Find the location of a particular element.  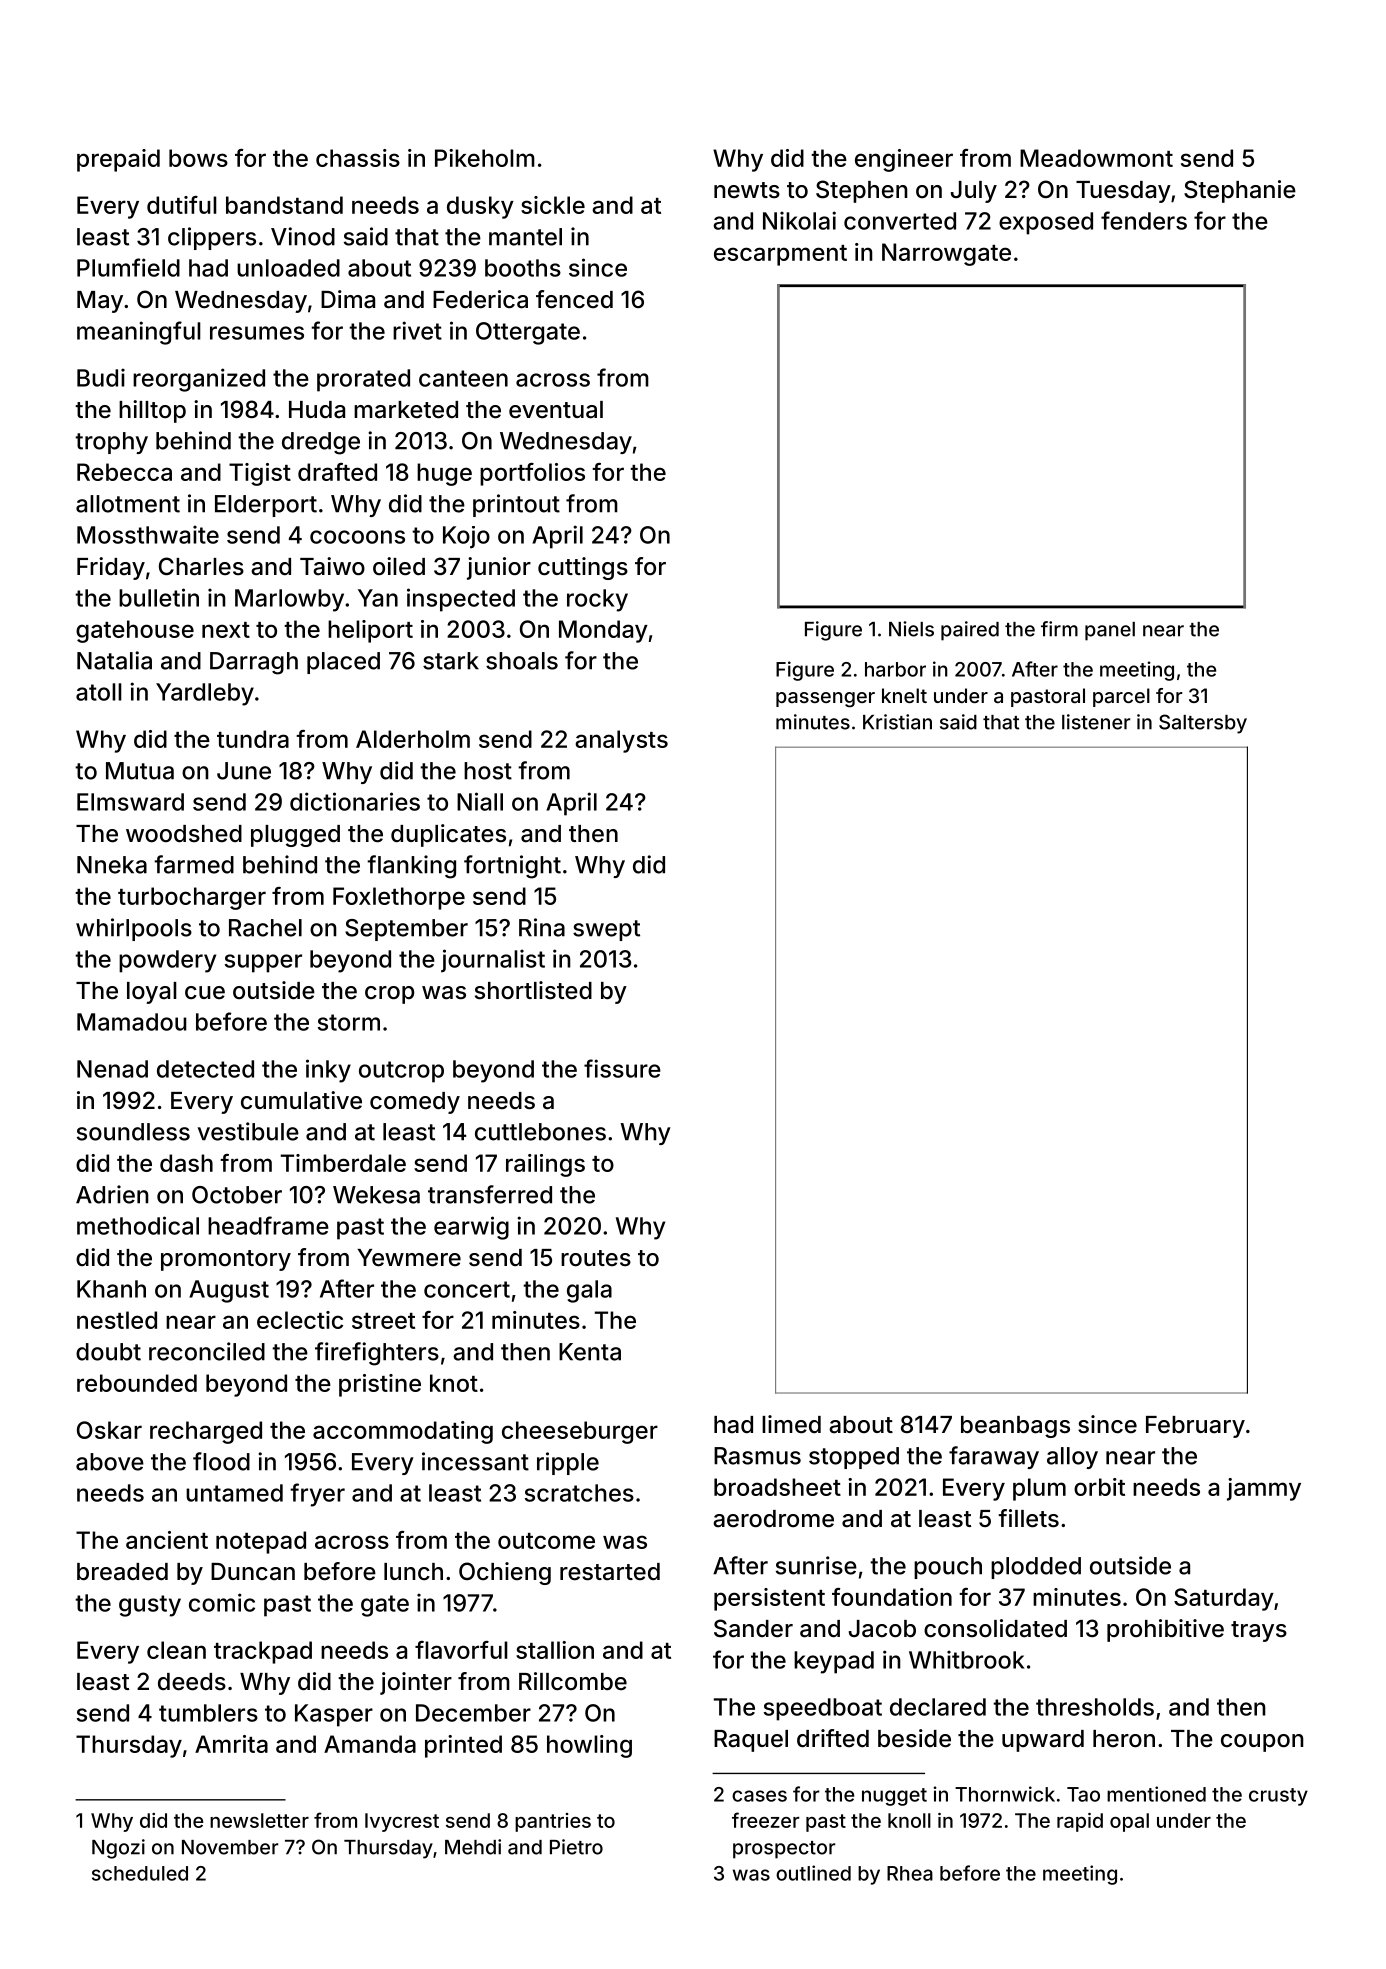

bows is located at coordinates (198, 158).
